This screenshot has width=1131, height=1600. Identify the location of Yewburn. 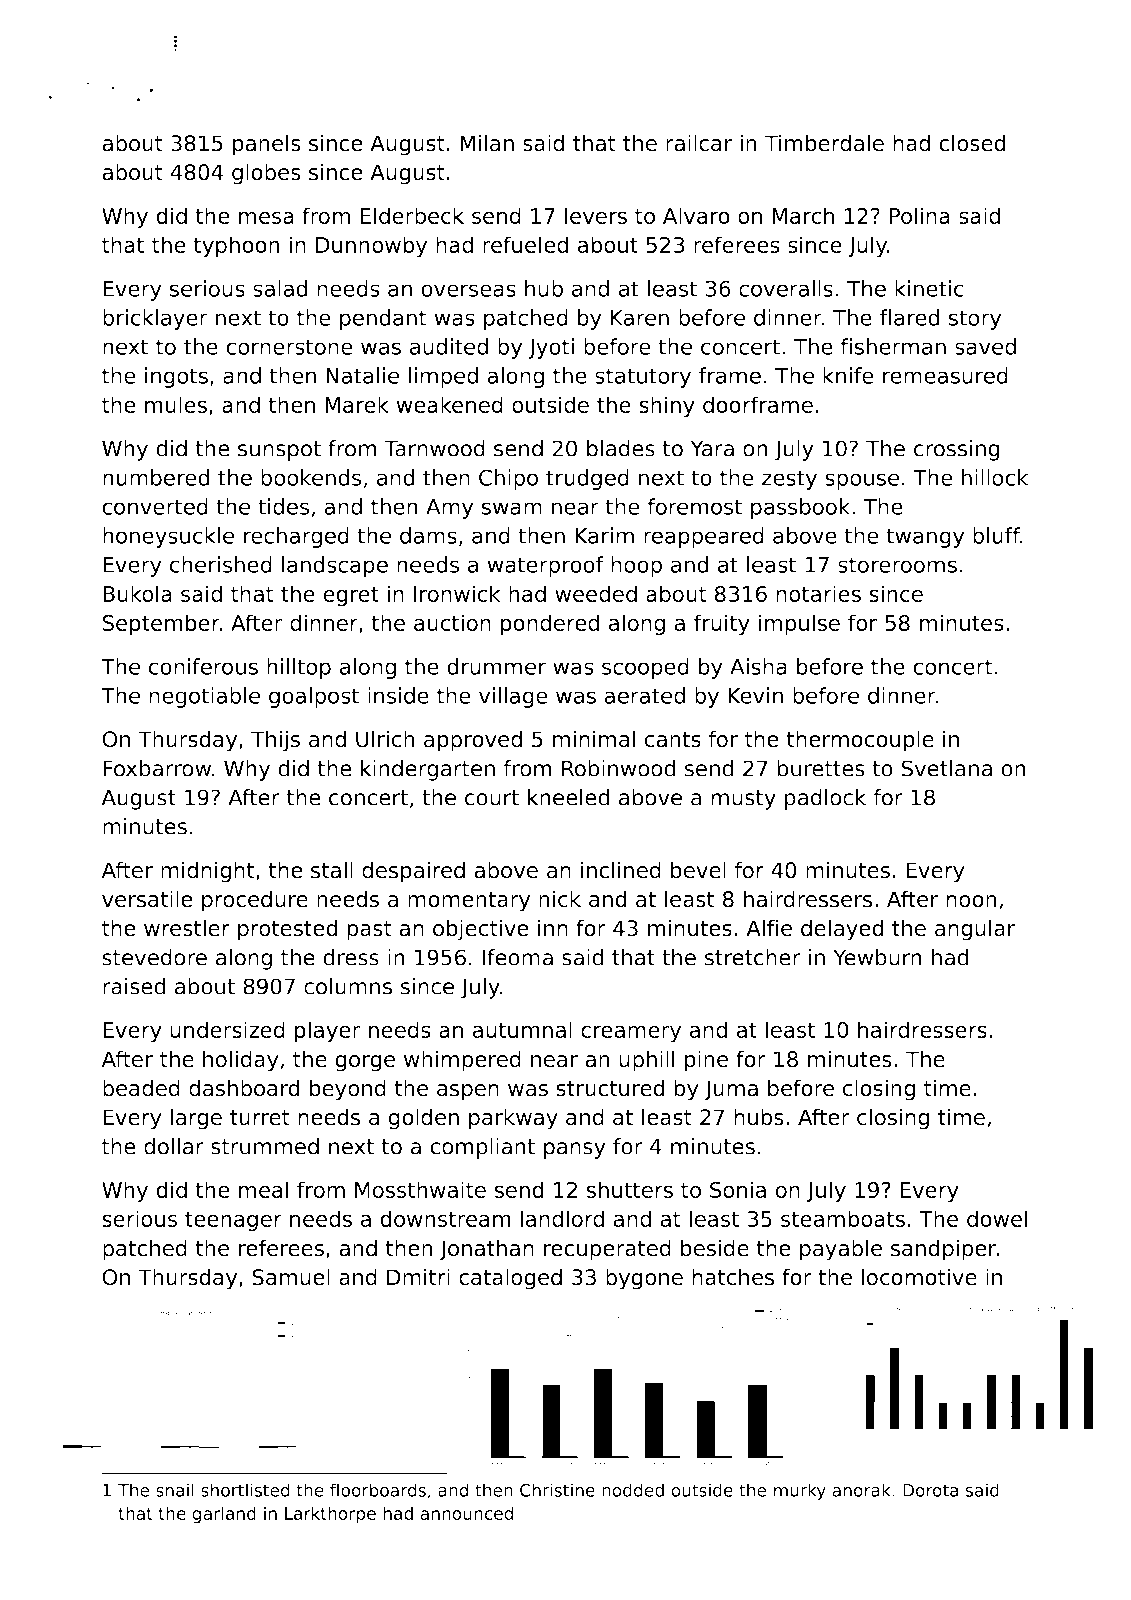
(877, 957).
